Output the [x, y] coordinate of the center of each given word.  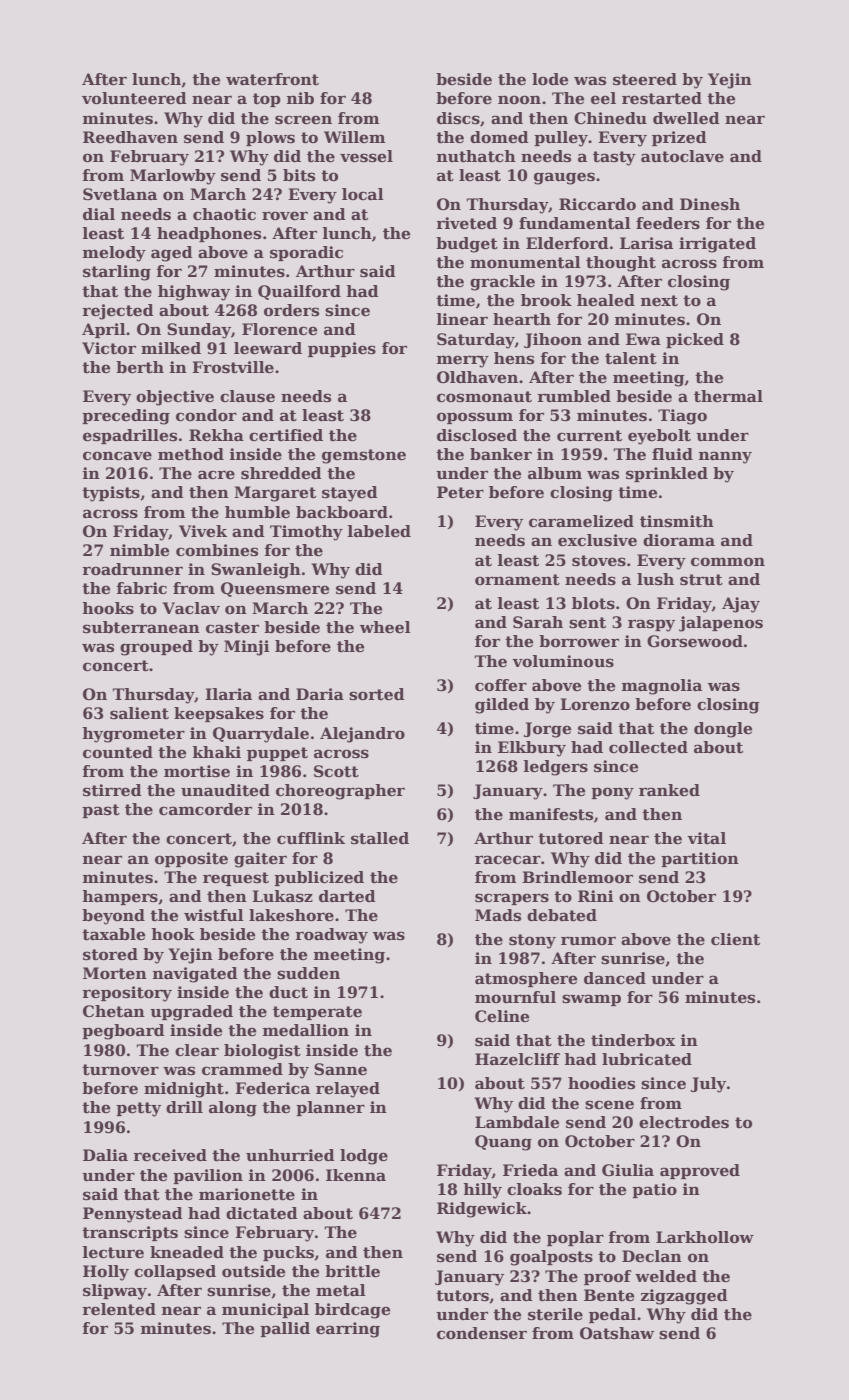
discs [458, 118]
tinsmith [677, 521]
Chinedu [610, 118]
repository [127, 994]
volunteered [134, 98]
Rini [596, 896]
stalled [380, 838]
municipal [265, 1310]
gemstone [364, 456]
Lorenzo [595, 704]
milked [171, 348]
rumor [588, 941]
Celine [502, 1016]
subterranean [141, 627]
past [101, 811]
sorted [377, 694]
